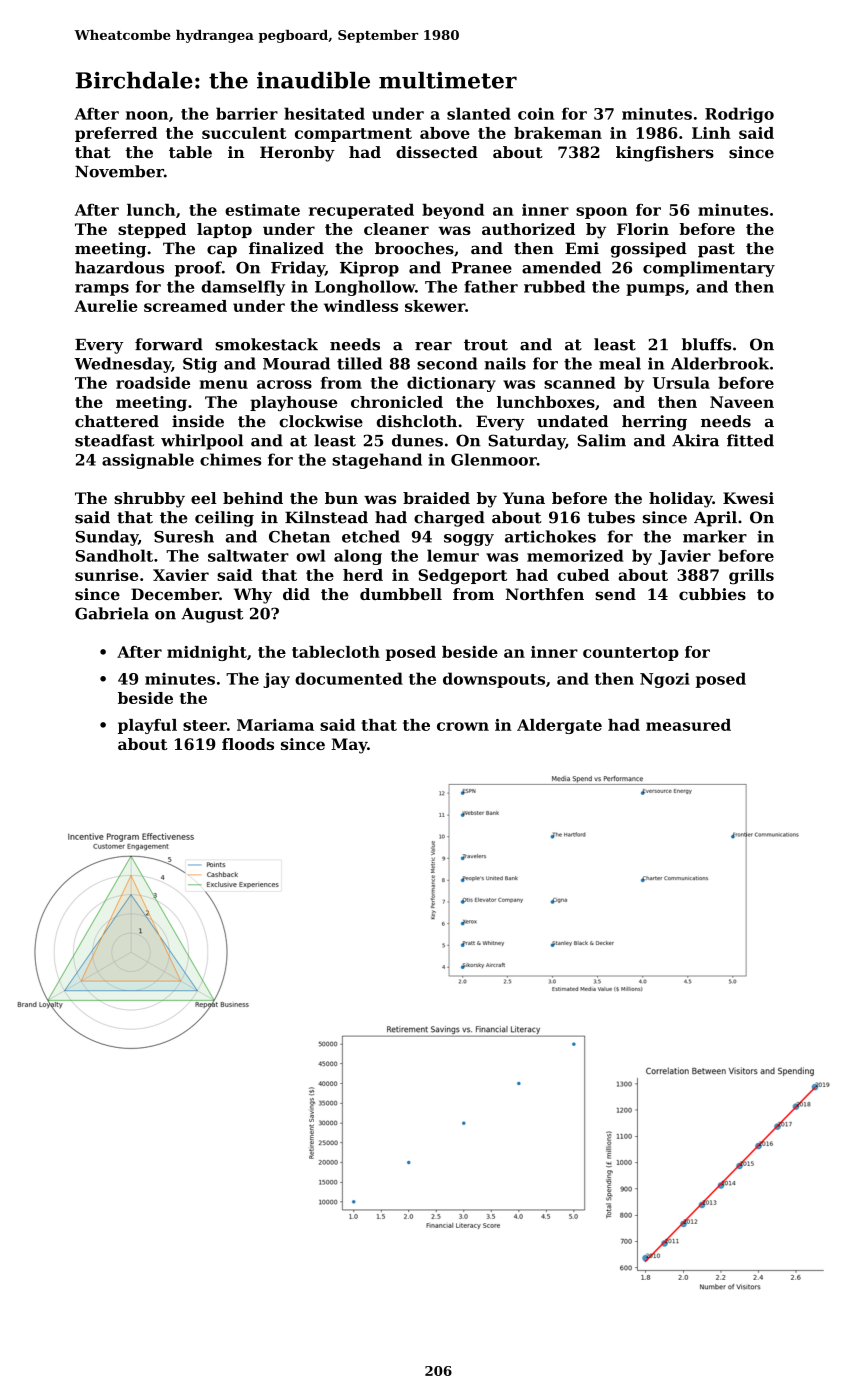 The width and height of the page is (849, 1400). What do you see at coordinates (748, 498) in the page?
I see `Kwesi` at bounding box center [748, 498].
